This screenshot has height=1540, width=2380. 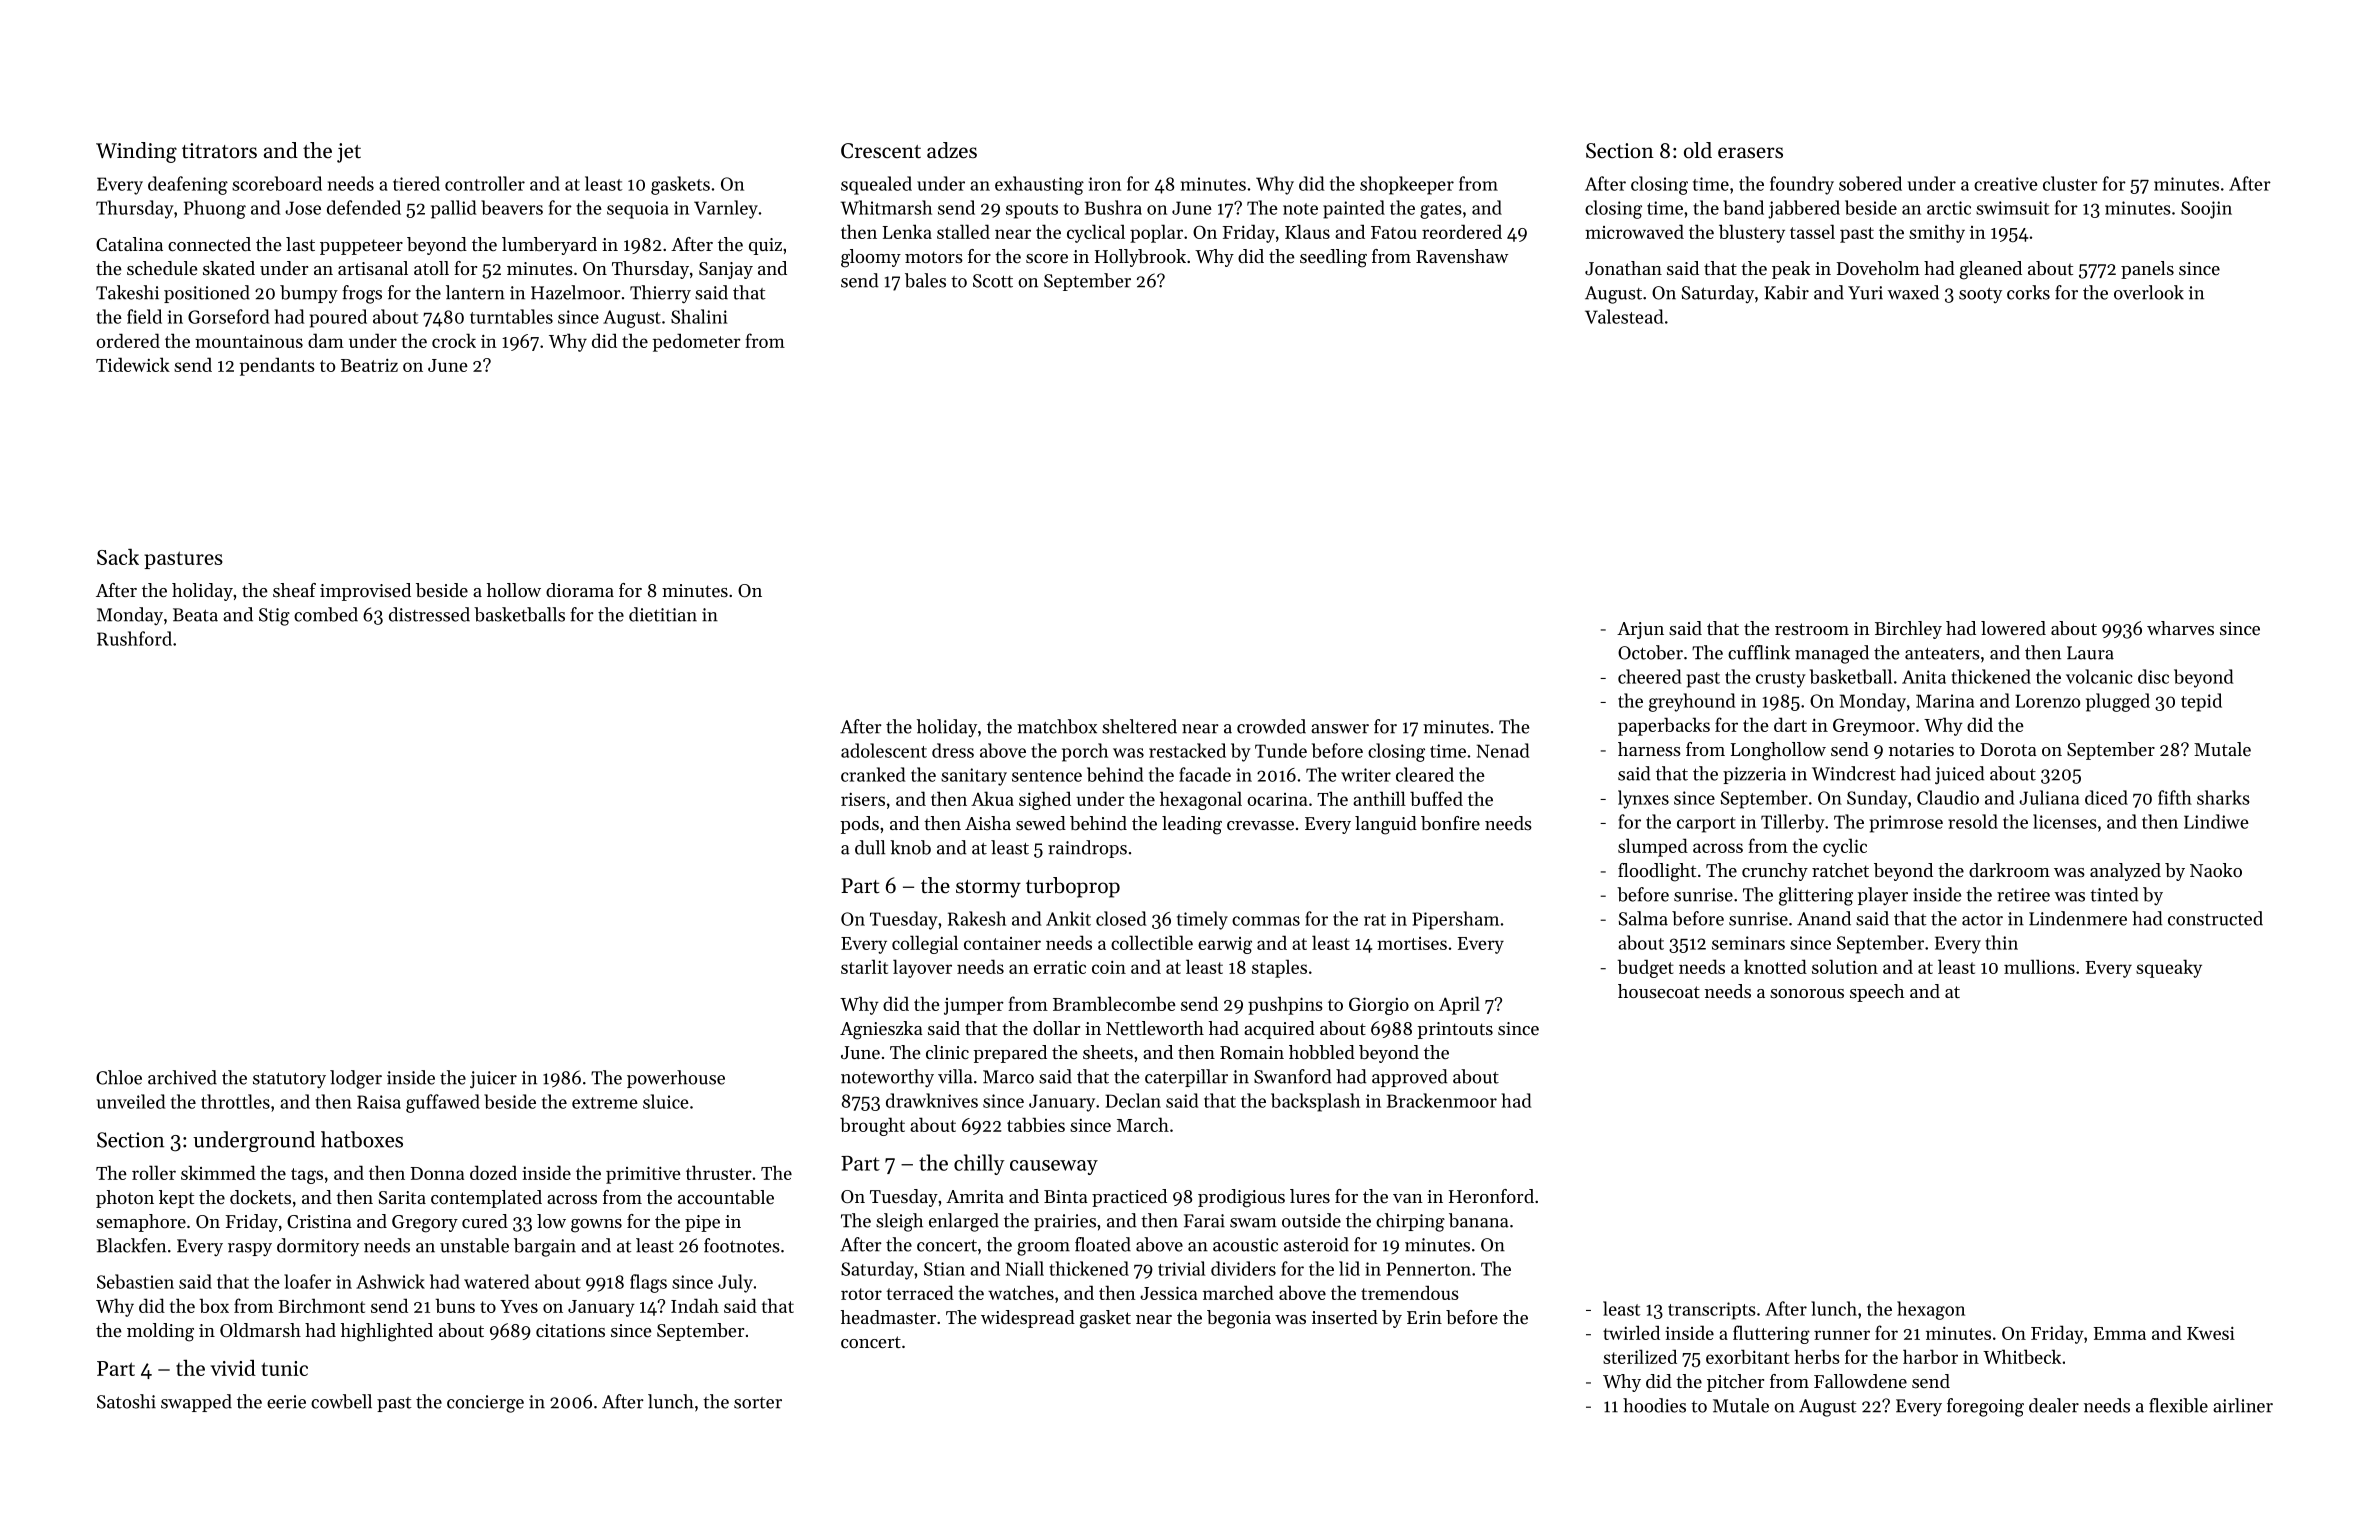 What do you see at coordinates (2180, 628) in the screenshot?
I see `wharves` at bounding box center [2180, 628].
